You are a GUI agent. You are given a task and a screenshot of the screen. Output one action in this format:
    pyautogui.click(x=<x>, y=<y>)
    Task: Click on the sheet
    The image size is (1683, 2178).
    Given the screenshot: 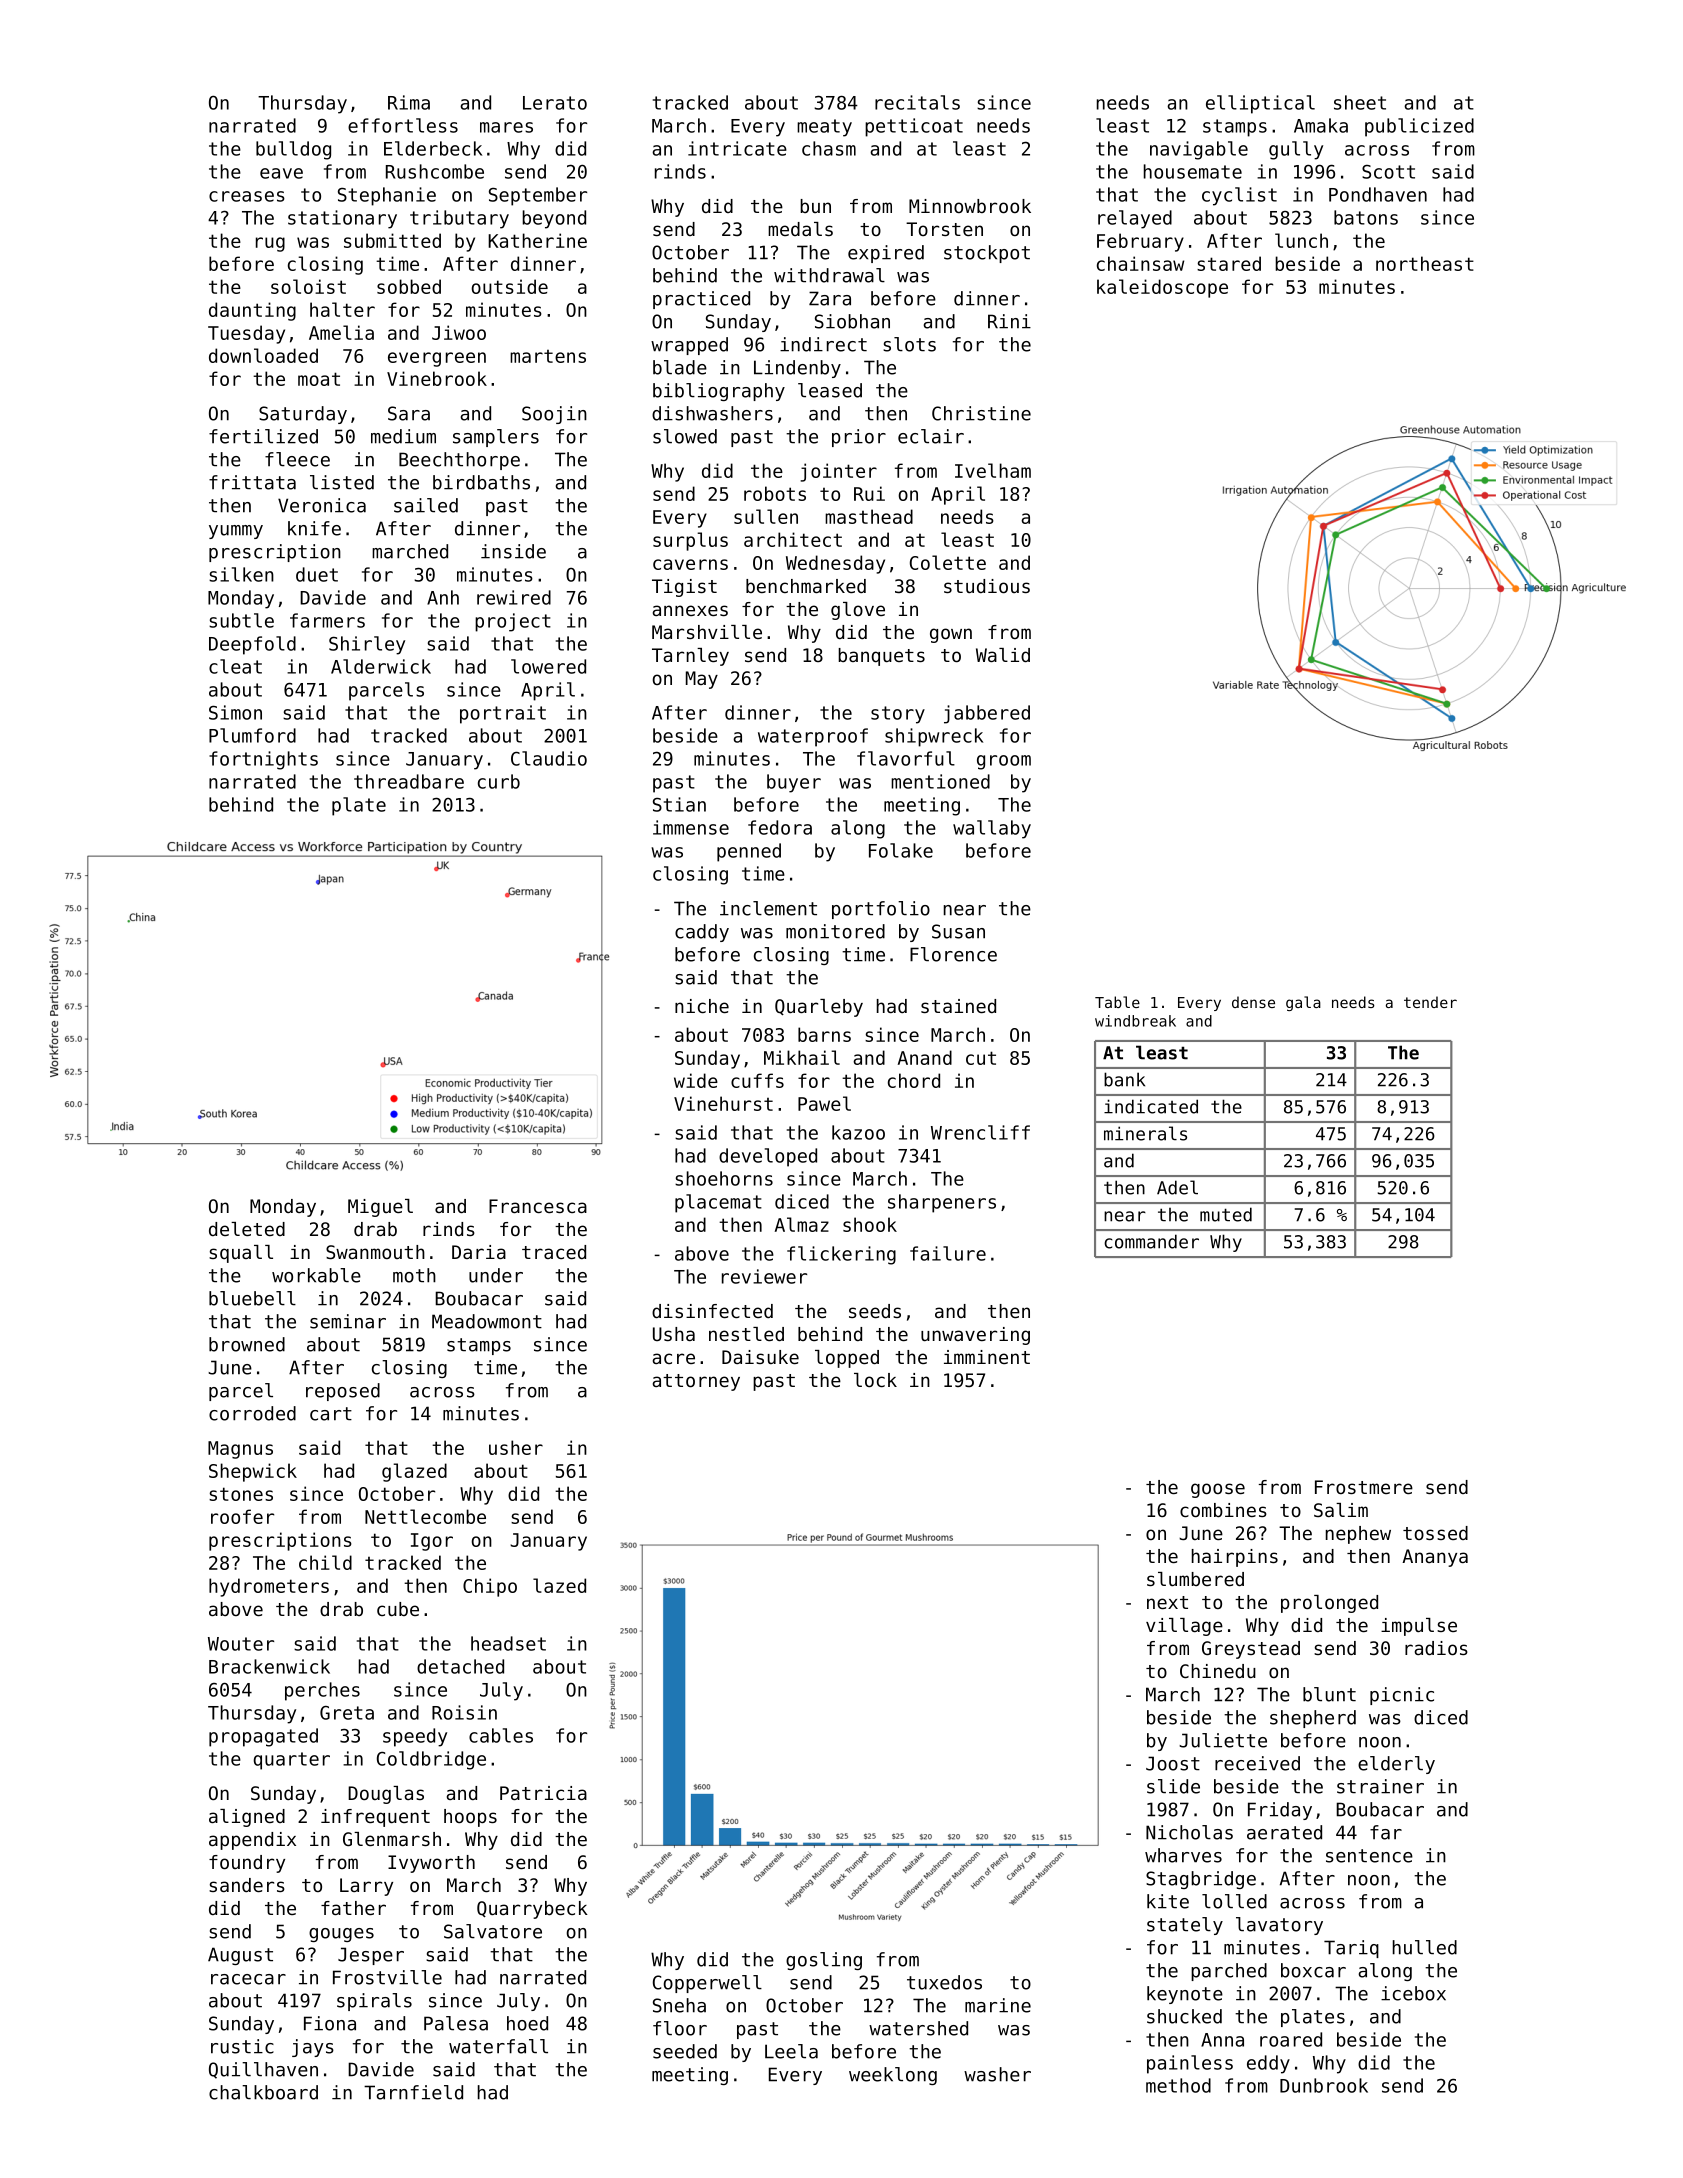 What is the action you would take?
    pyautogui.click(x=1360, y=102)
